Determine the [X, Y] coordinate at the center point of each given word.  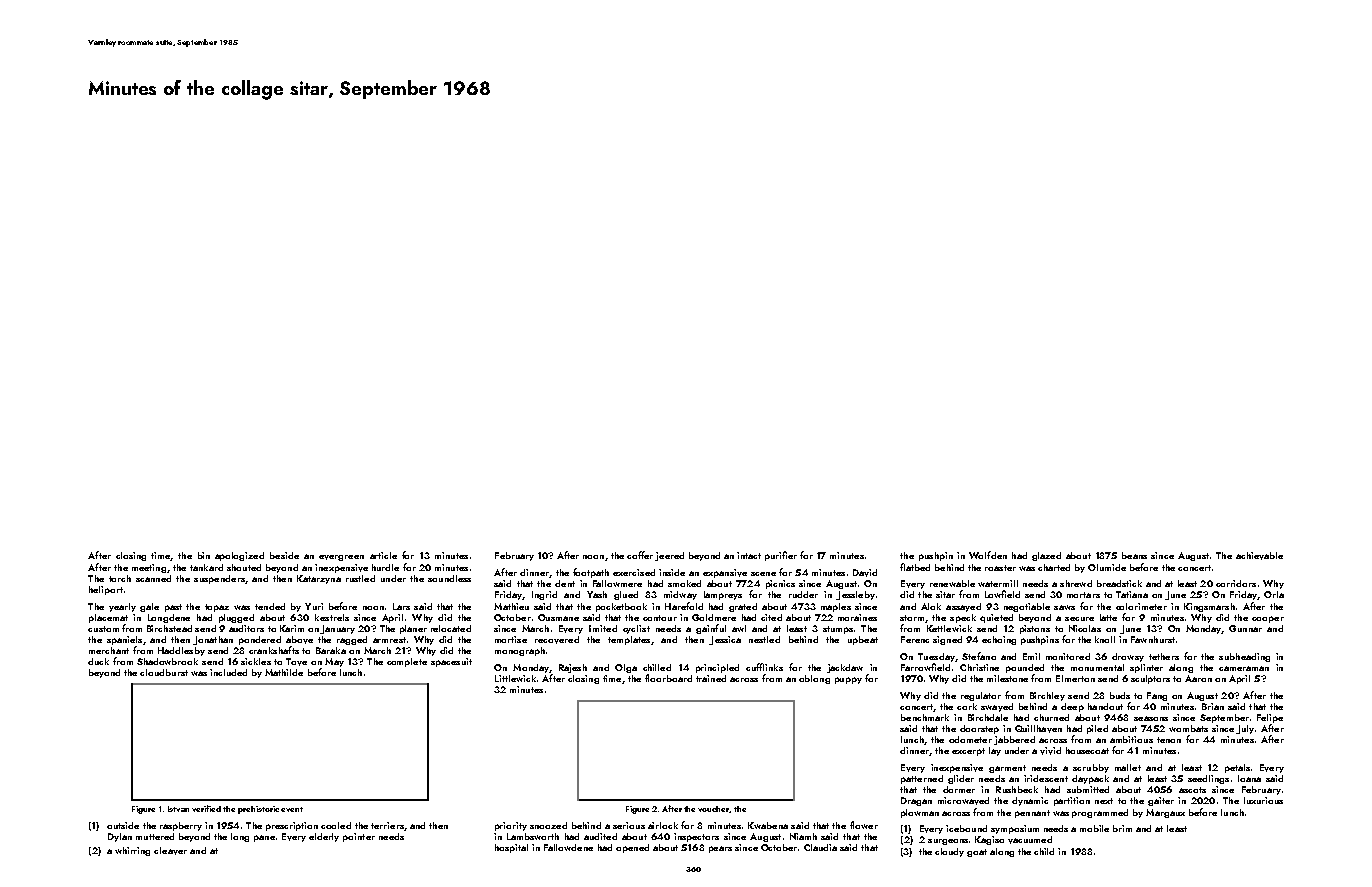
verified [206, 808]
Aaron [1198, 678]
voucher [714, 809]
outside [123, 825]
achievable [1259, 556]
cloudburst [164, 672]
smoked [684, 583]
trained [711, 678]
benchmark [925, 717]
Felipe [1270, 718]
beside [284, 555]
